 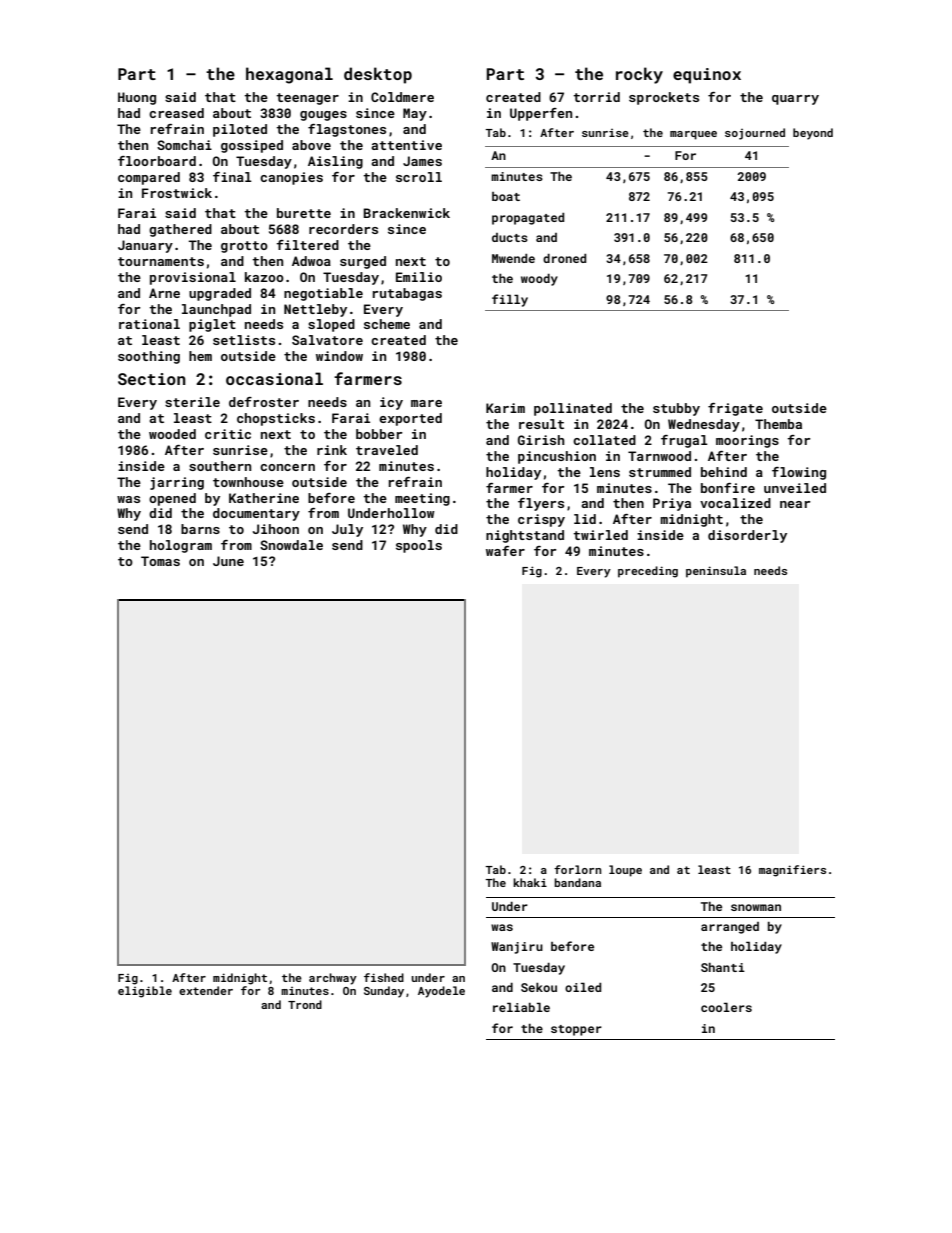 What do you see at coordinates (577, 869) in the screenshot?
I see `forlorn` at bounding box center [577, 869].
